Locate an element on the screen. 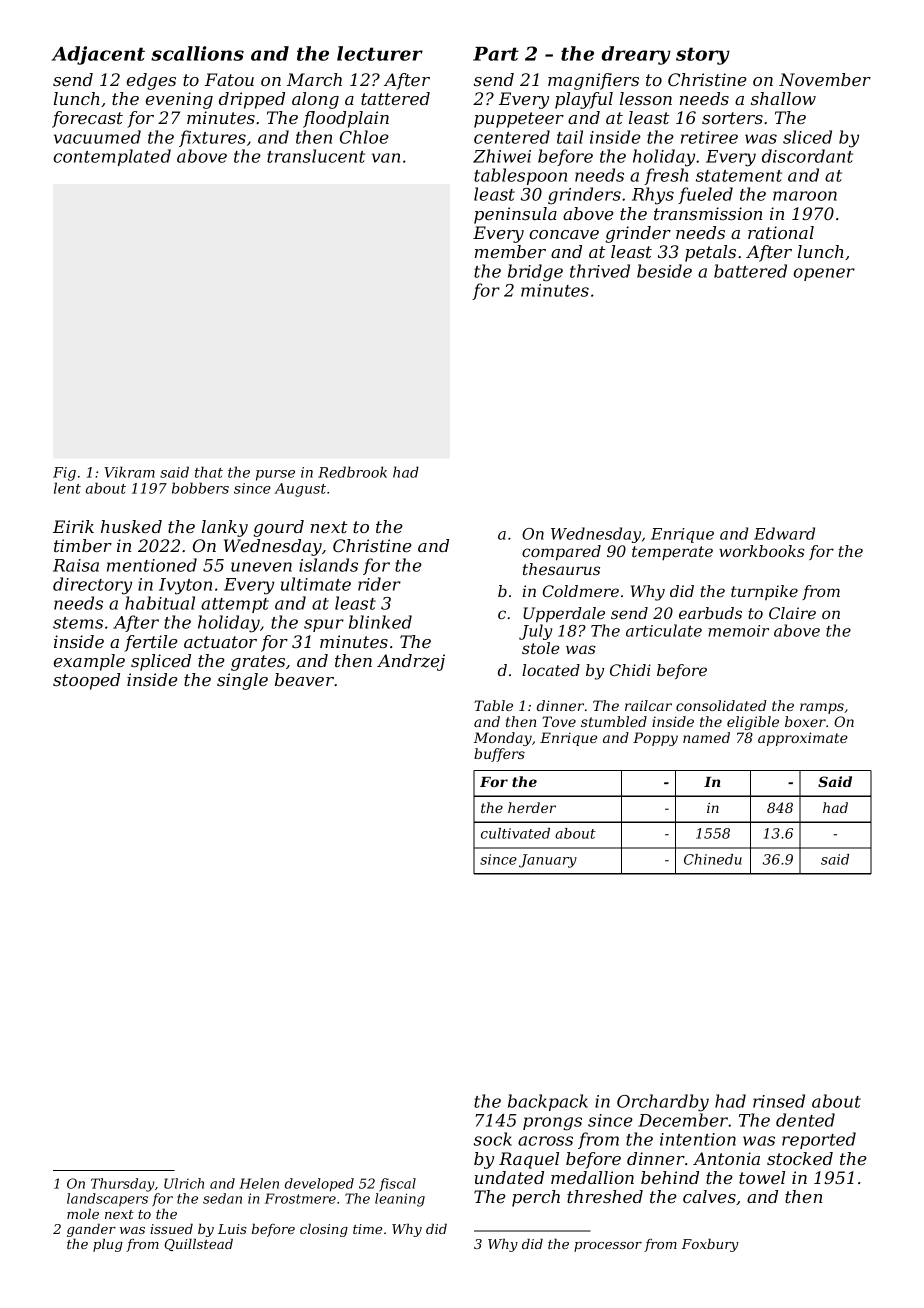 This screenshot has width=924, height=1308. Chinedu is located at coordinates (713, 859).
